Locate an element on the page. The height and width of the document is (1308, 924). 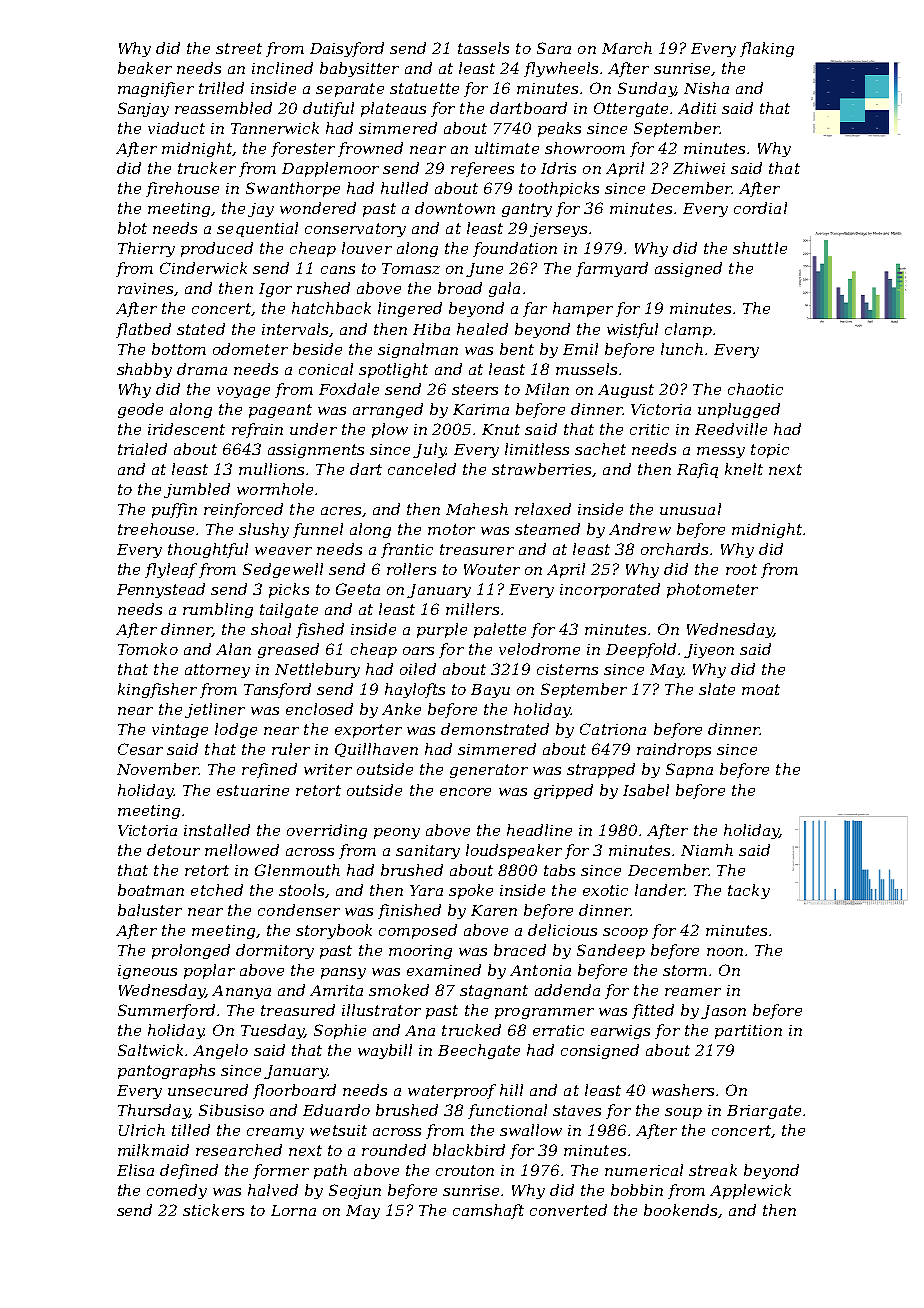
Andrew is located at coordinates (640, 529).
